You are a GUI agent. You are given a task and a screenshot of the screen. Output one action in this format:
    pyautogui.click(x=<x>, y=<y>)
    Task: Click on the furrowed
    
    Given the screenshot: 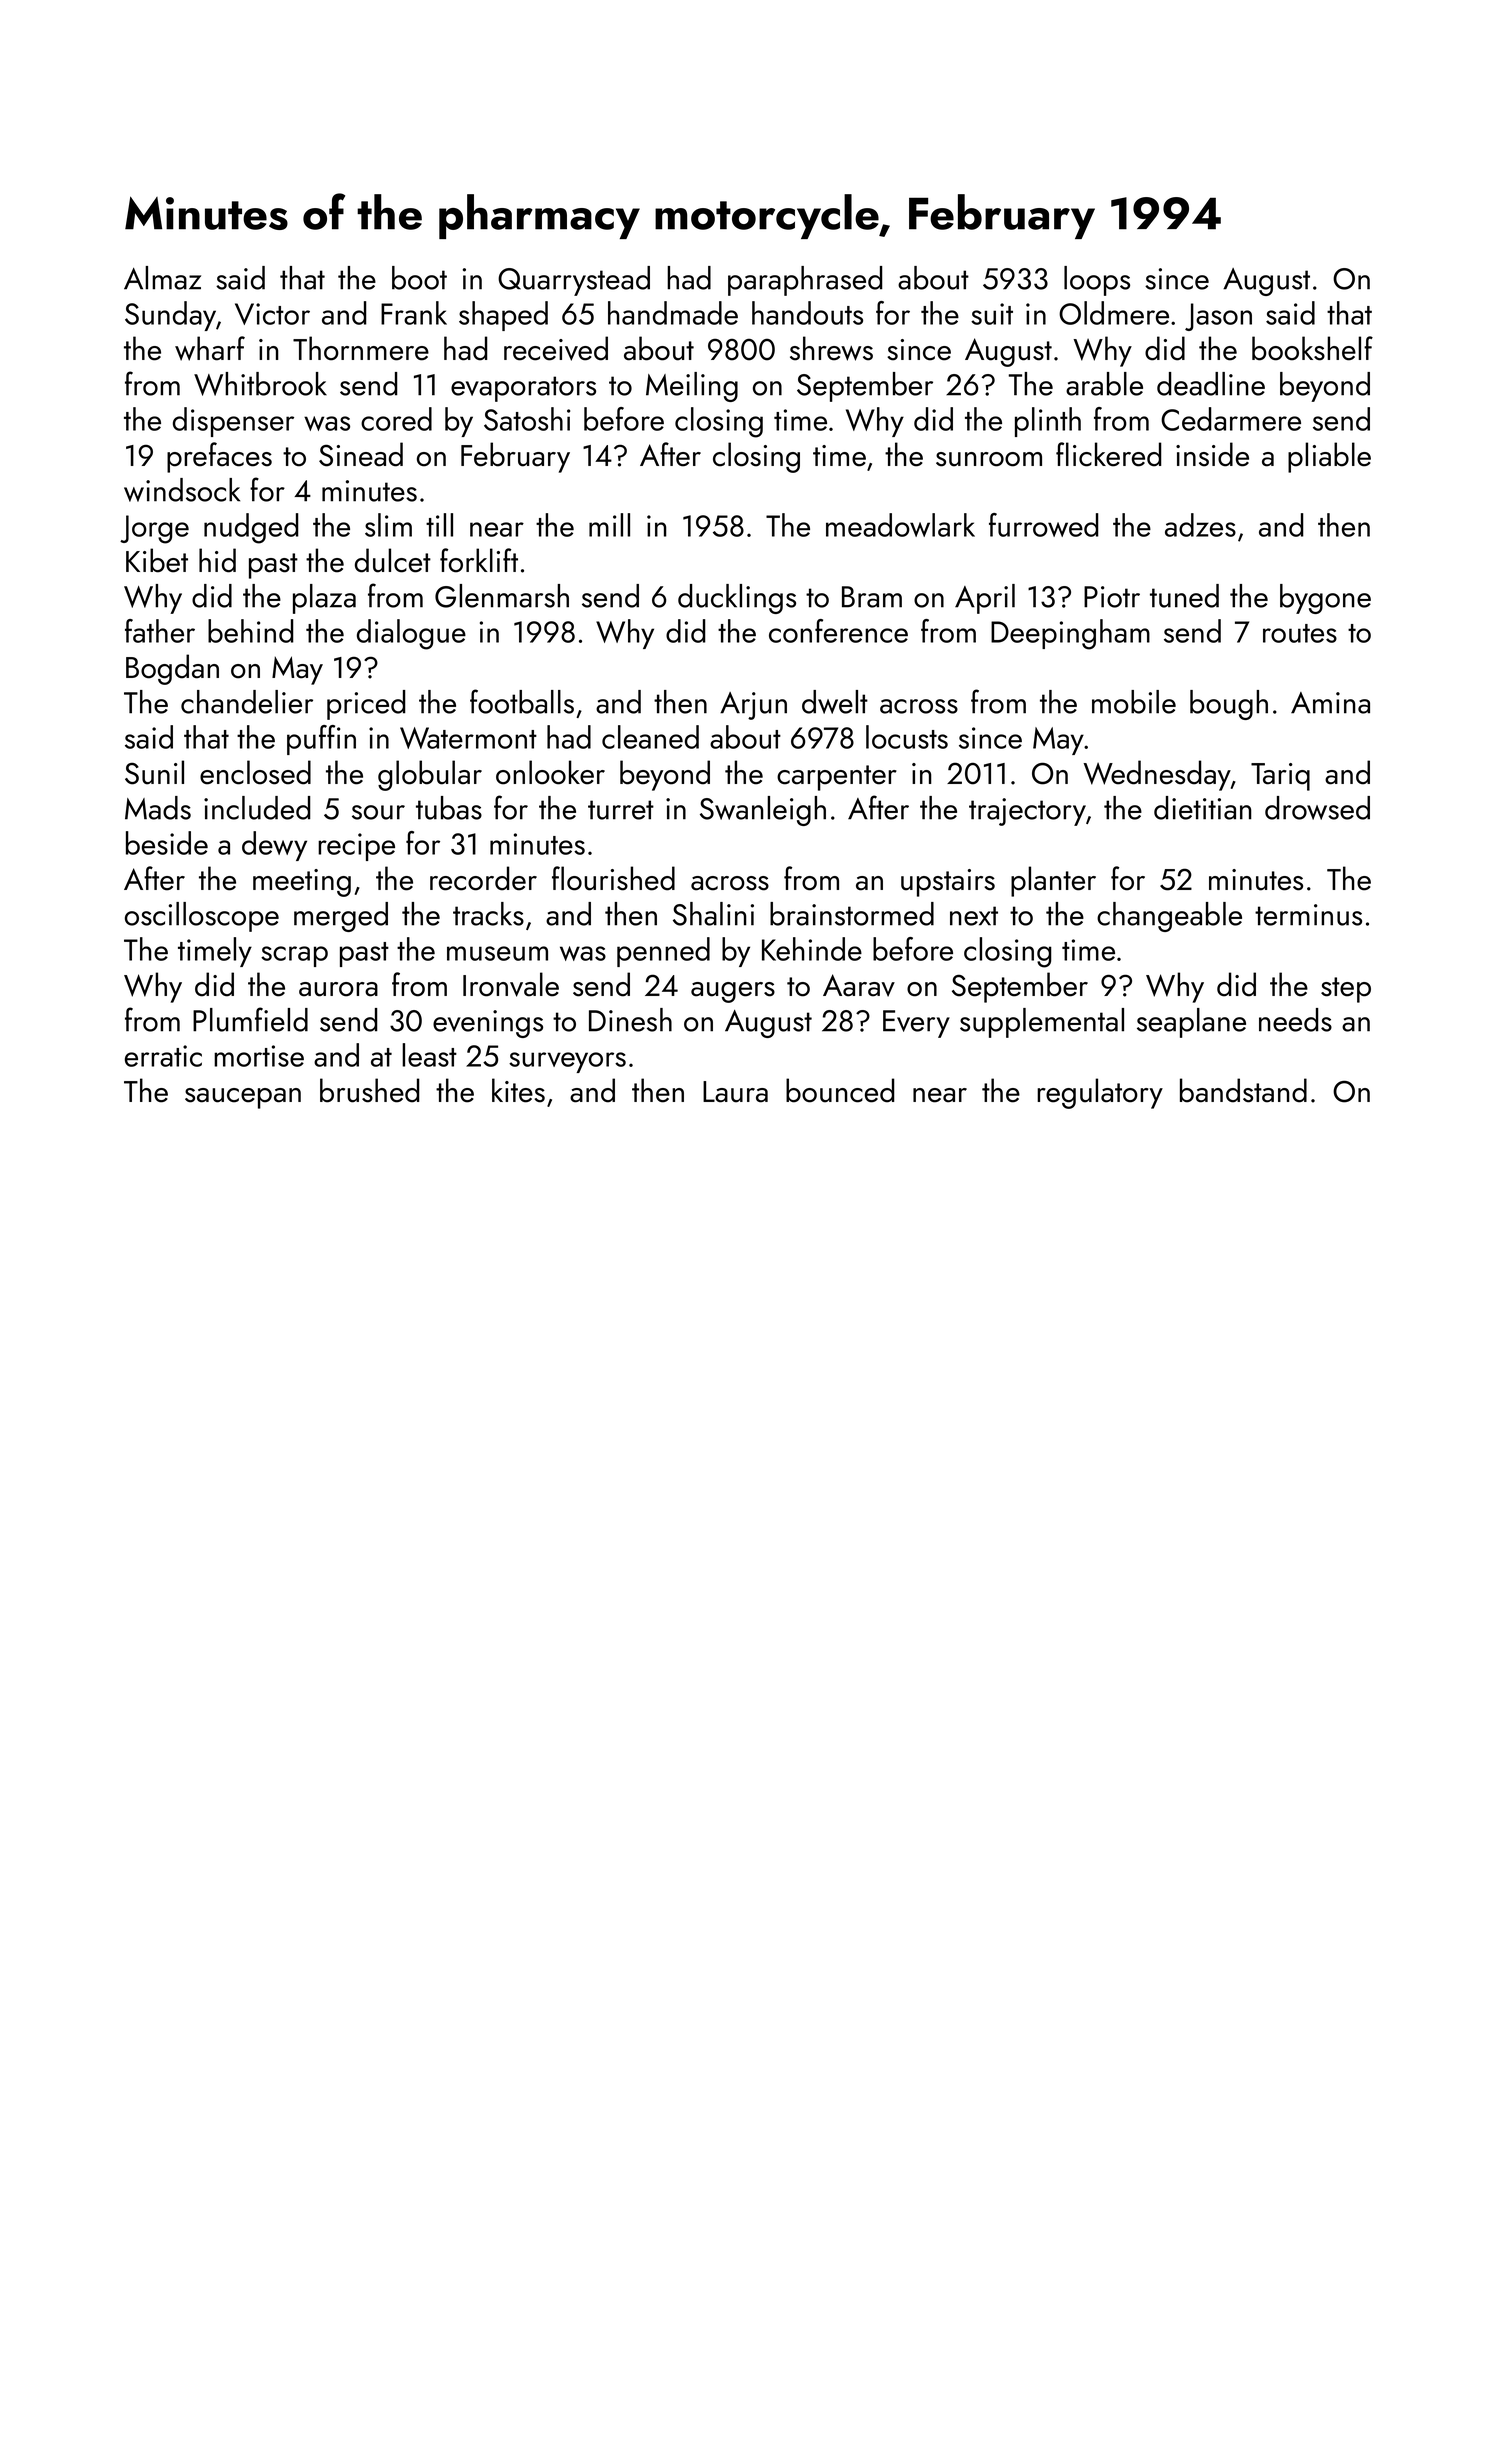 What is the action you would take?
    pyautogui.click(x=1044, y=525)
